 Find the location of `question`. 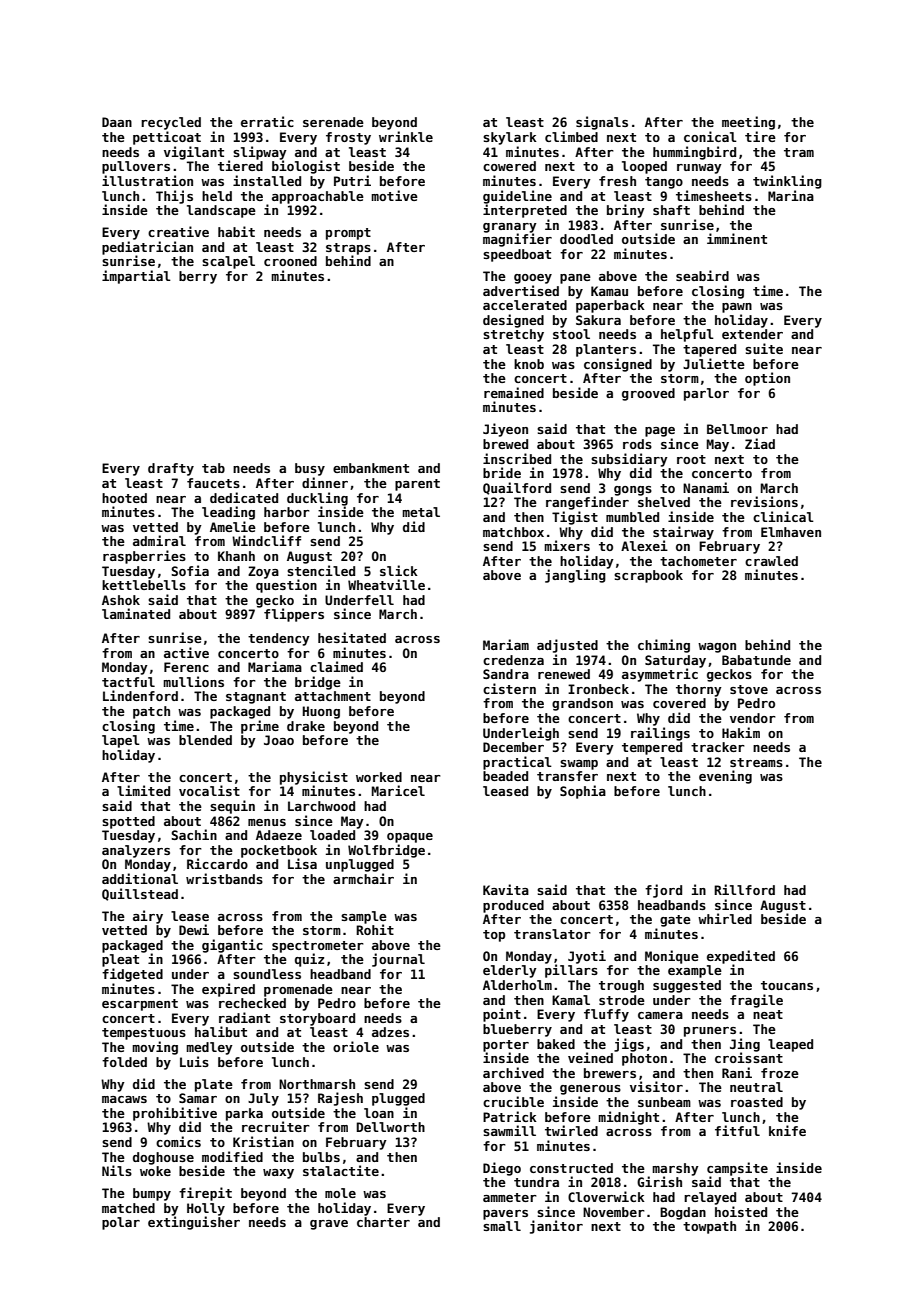

question is located at coordinates (286, 586).
